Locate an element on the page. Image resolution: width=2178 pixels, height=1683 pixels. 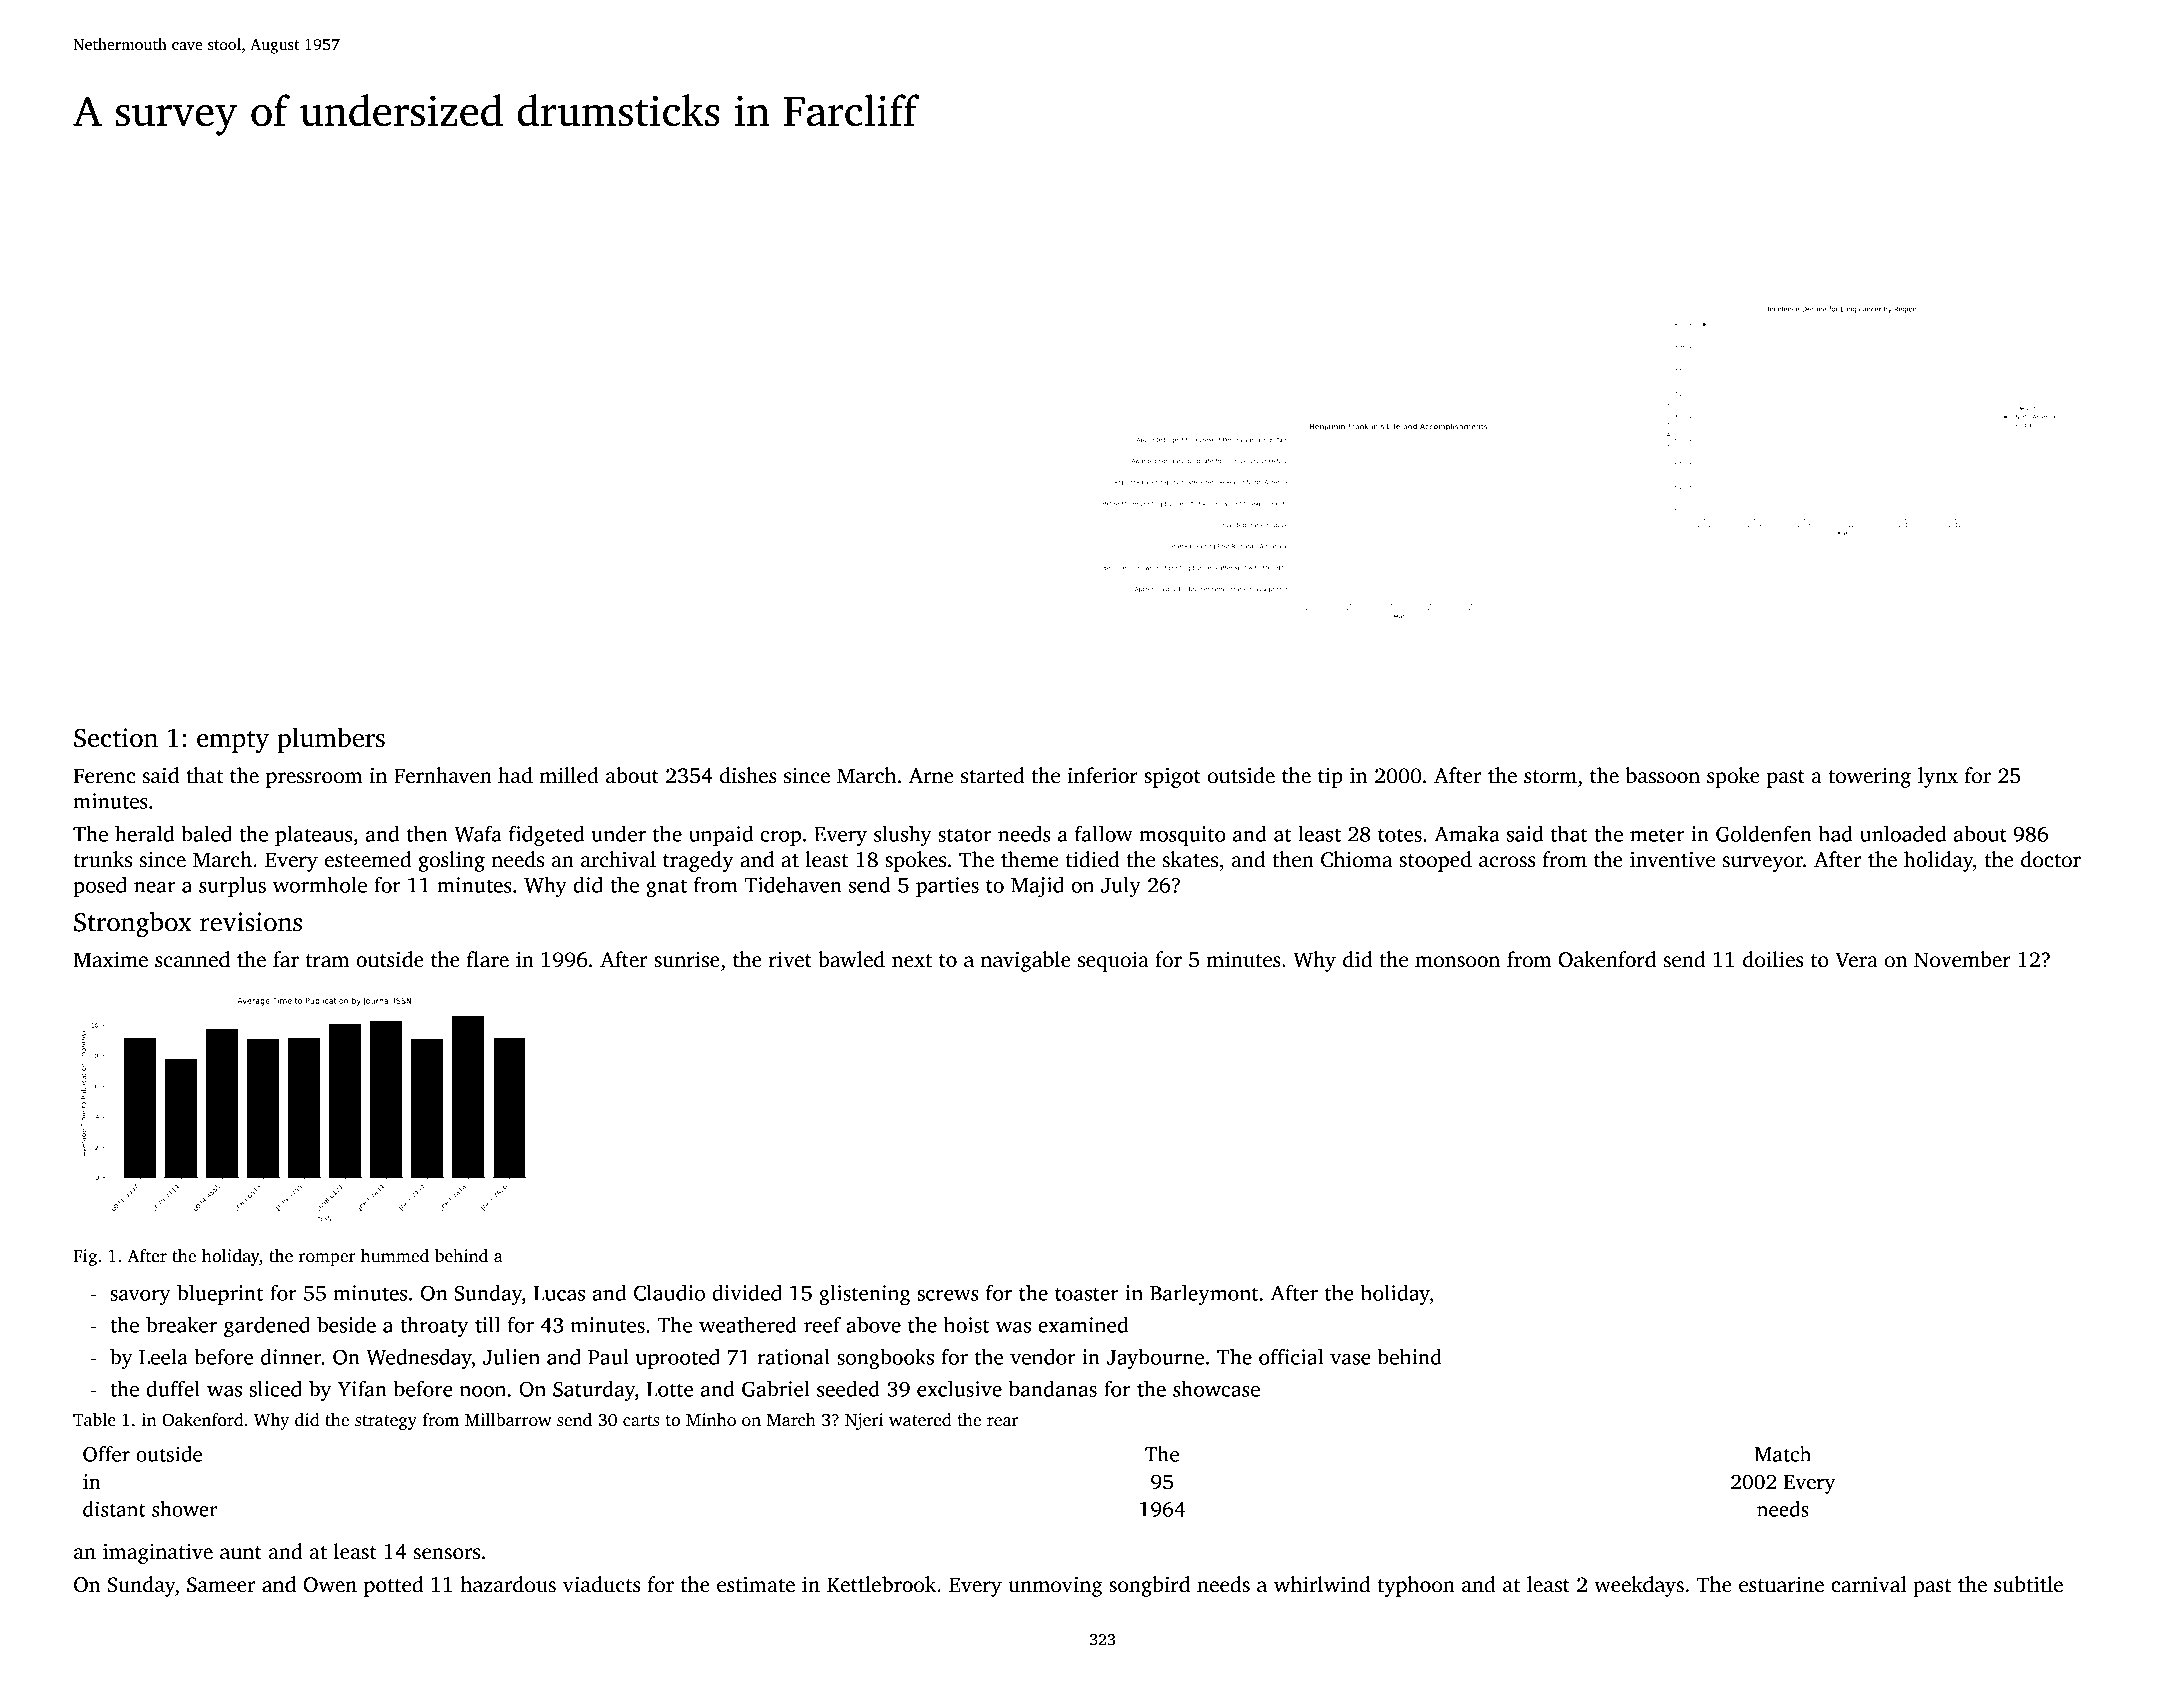
monsoon is located at coordinates (1457, 962).
